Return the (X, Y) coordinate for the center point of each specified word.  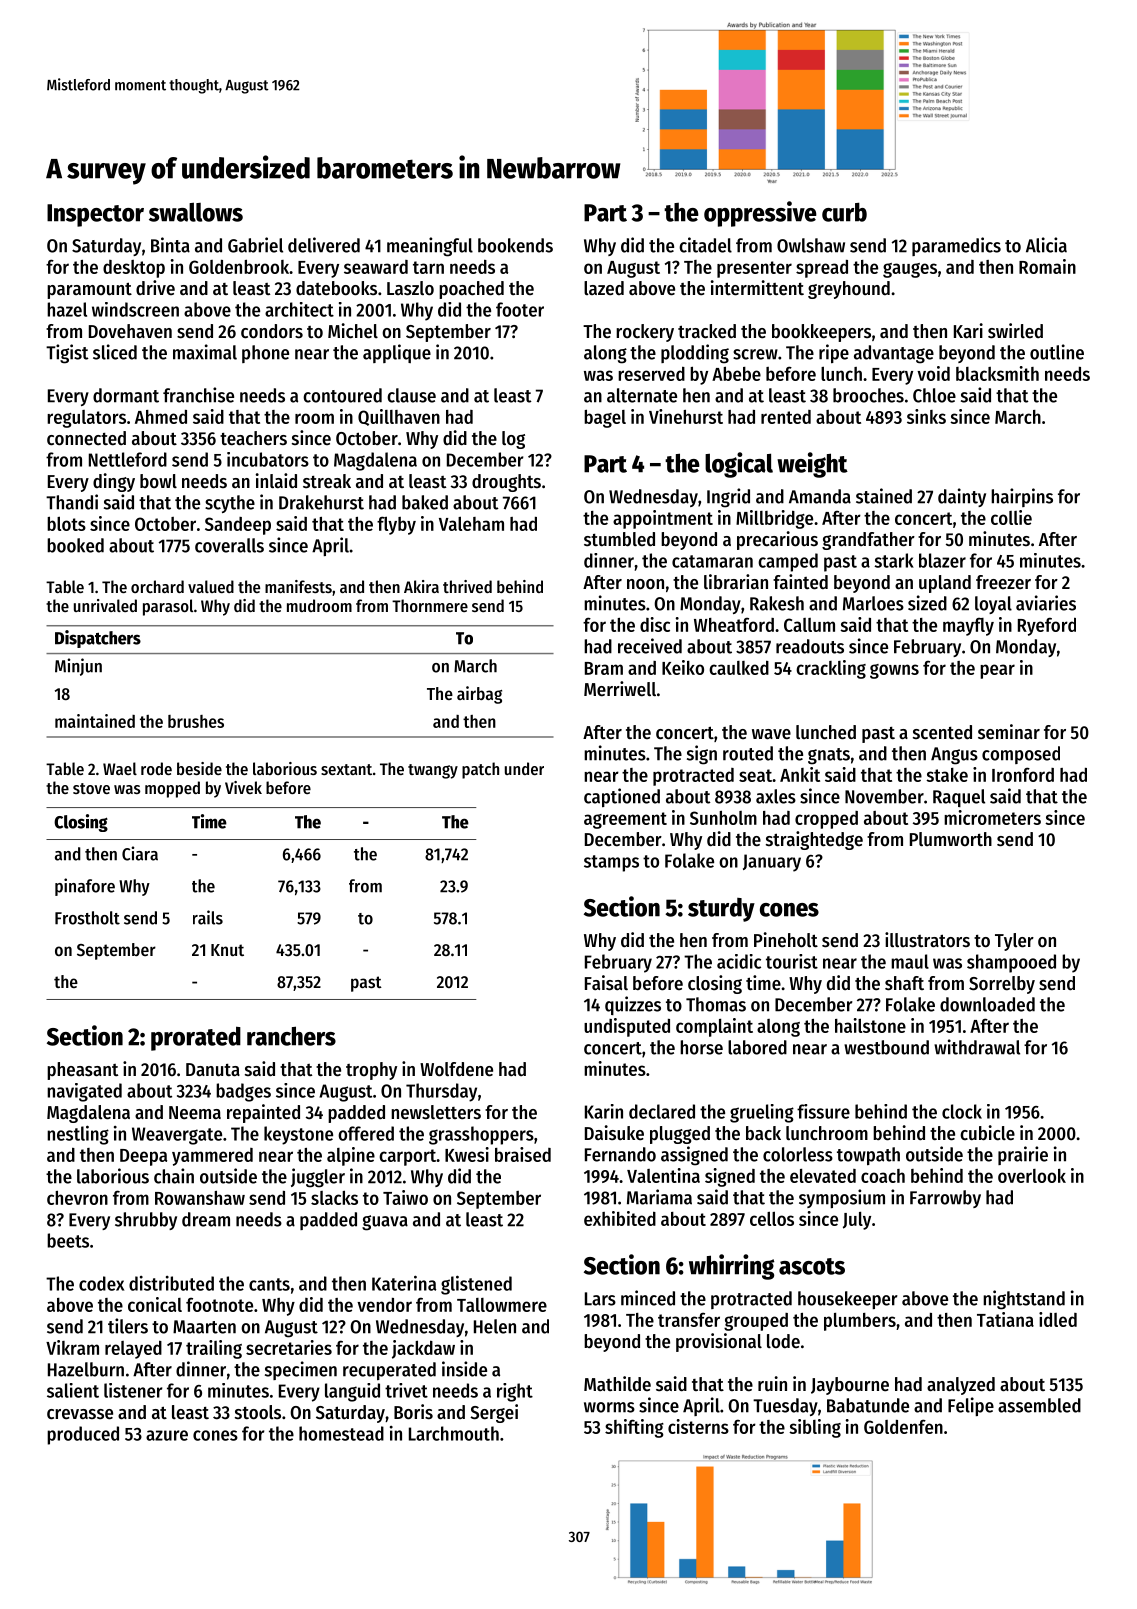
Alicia (1046, 245)
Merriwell (620, 689)
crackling (831, 669)
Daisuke (614, 1133)
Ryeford (1047, 626)
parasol (168, 607)
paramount (89, 290)
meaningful (430, 247)
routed (748, 753)
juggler (318, 1178)
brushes (196, 721)
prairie (1023, 1155)
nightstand (1024, 1300)
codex (101, 1283)
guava (385, 1223)
